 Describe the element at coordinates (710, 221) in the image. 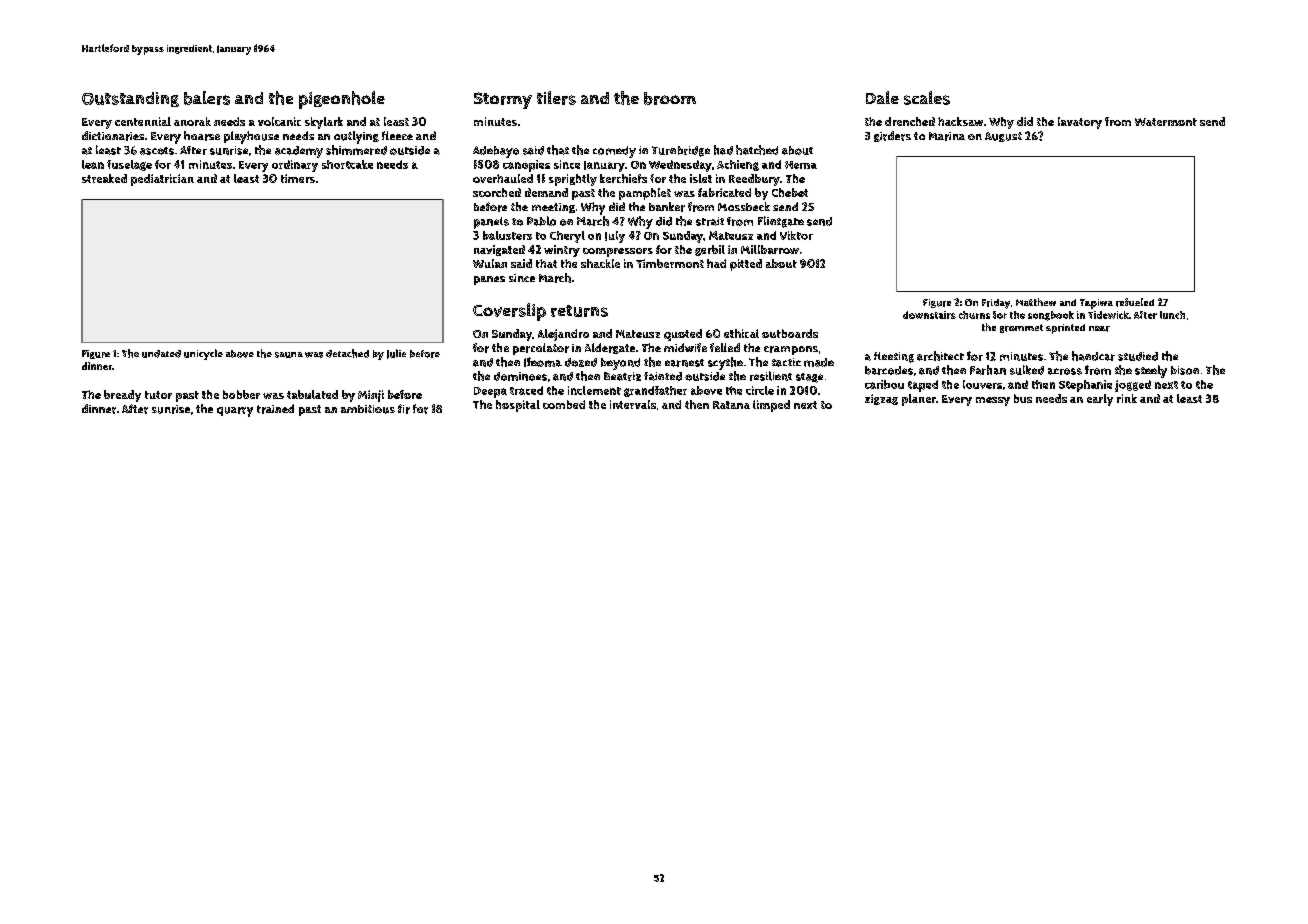

I see `strait` at that location.
